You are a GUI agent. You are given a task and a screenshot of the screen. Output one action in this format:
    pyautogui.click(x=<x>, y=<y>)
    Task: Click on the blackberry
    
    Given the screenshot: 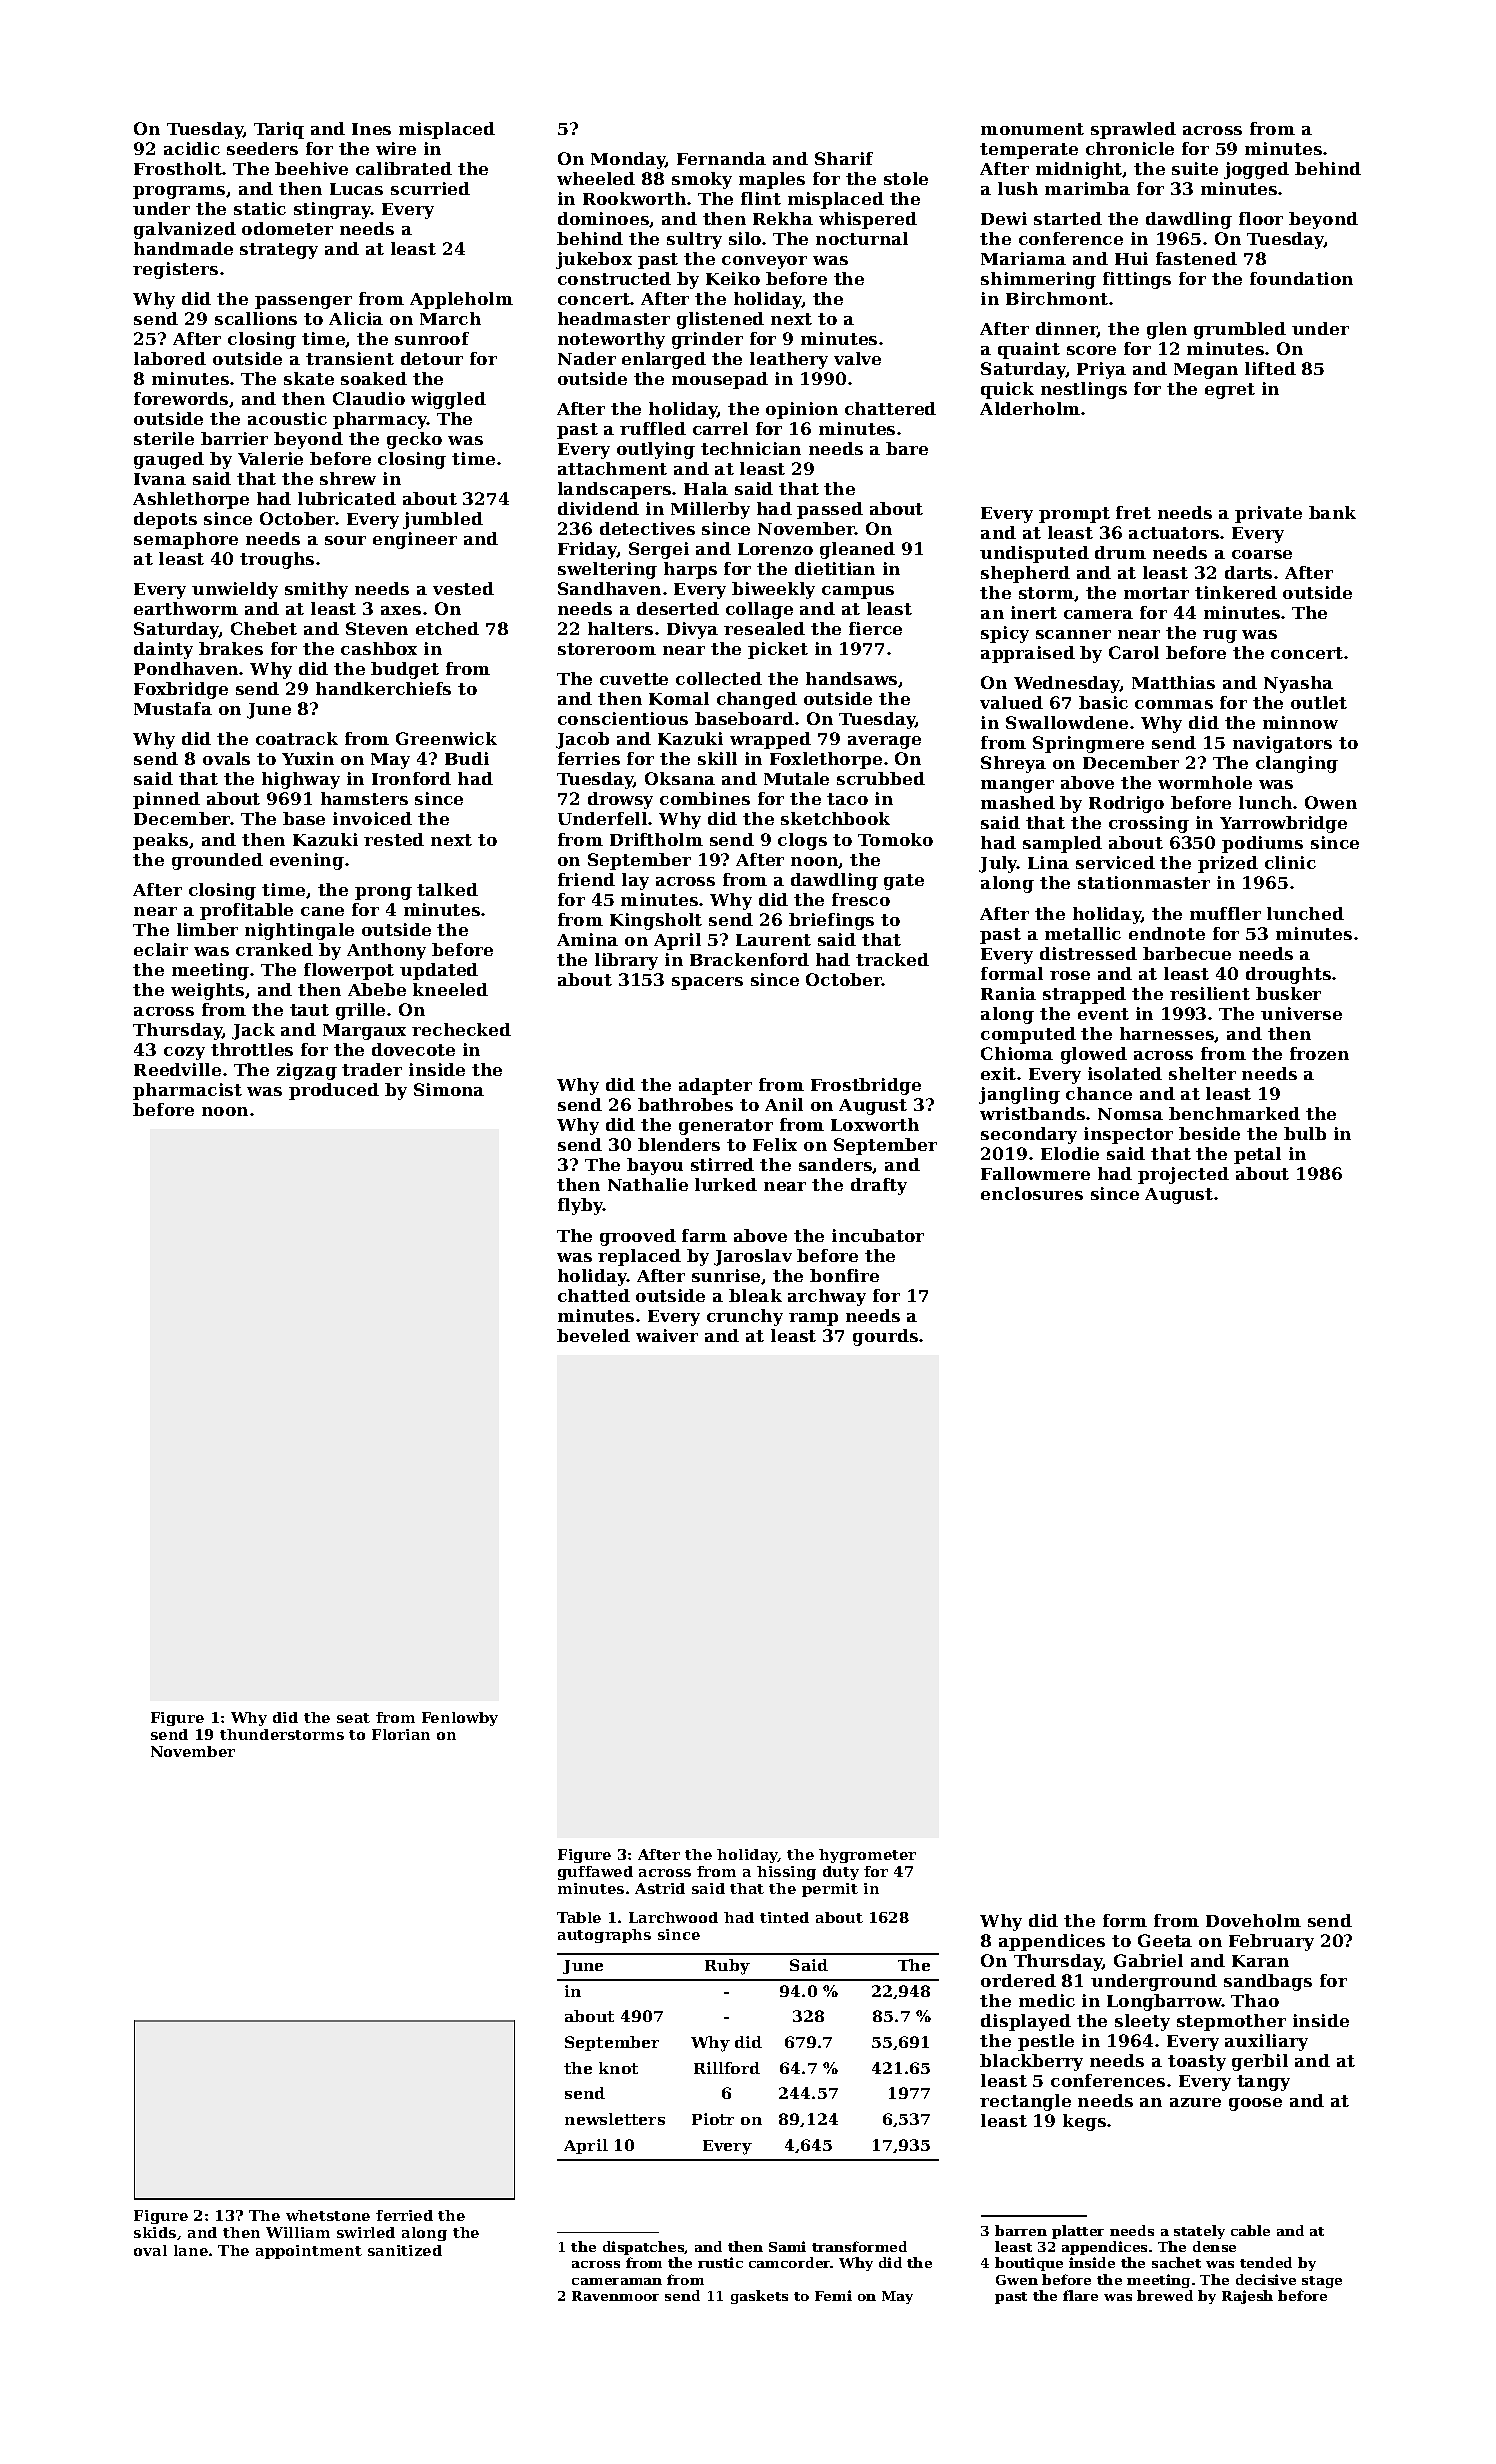 What is the action you would take?
    pyautogui.click(x=1031, y=2062)
